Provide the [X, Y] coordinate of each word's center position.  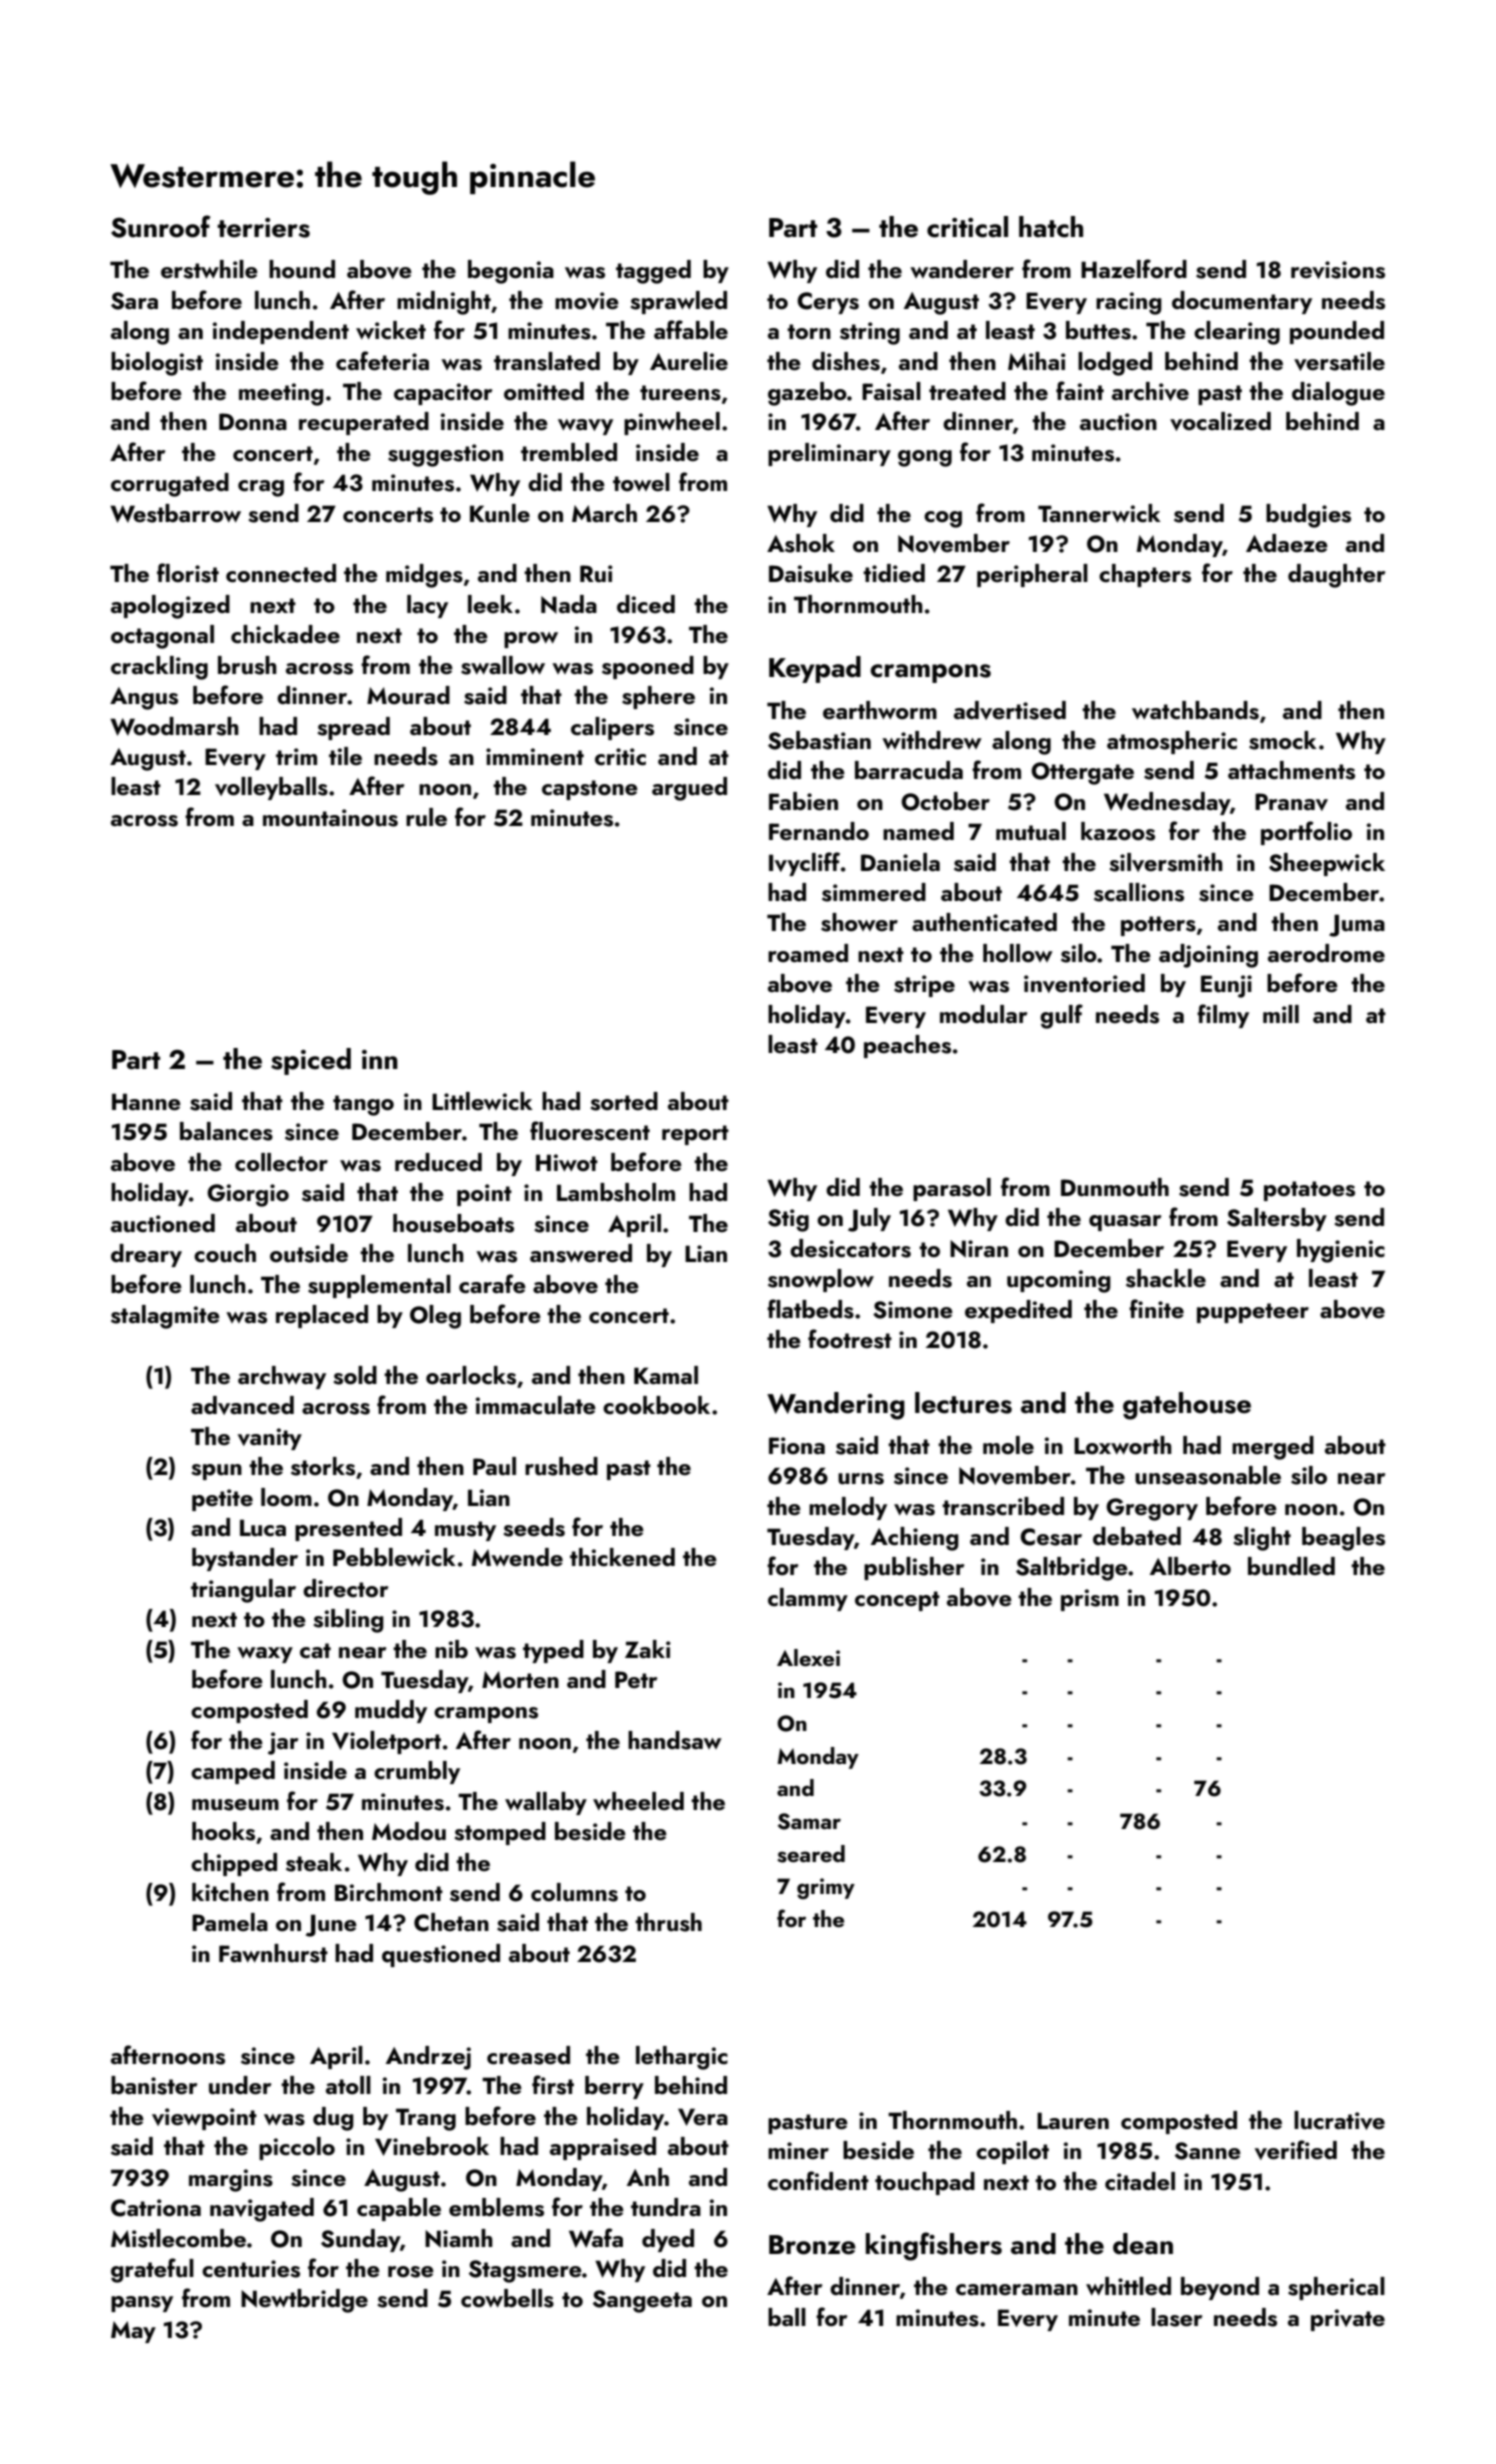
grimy [826, 1888]
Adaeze [1287, 543]
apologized [170, 607]
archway [282, 1377]
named [918, 831]
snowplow [821, 1280]
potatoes [1309, 1191]
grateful [152, 2270]
